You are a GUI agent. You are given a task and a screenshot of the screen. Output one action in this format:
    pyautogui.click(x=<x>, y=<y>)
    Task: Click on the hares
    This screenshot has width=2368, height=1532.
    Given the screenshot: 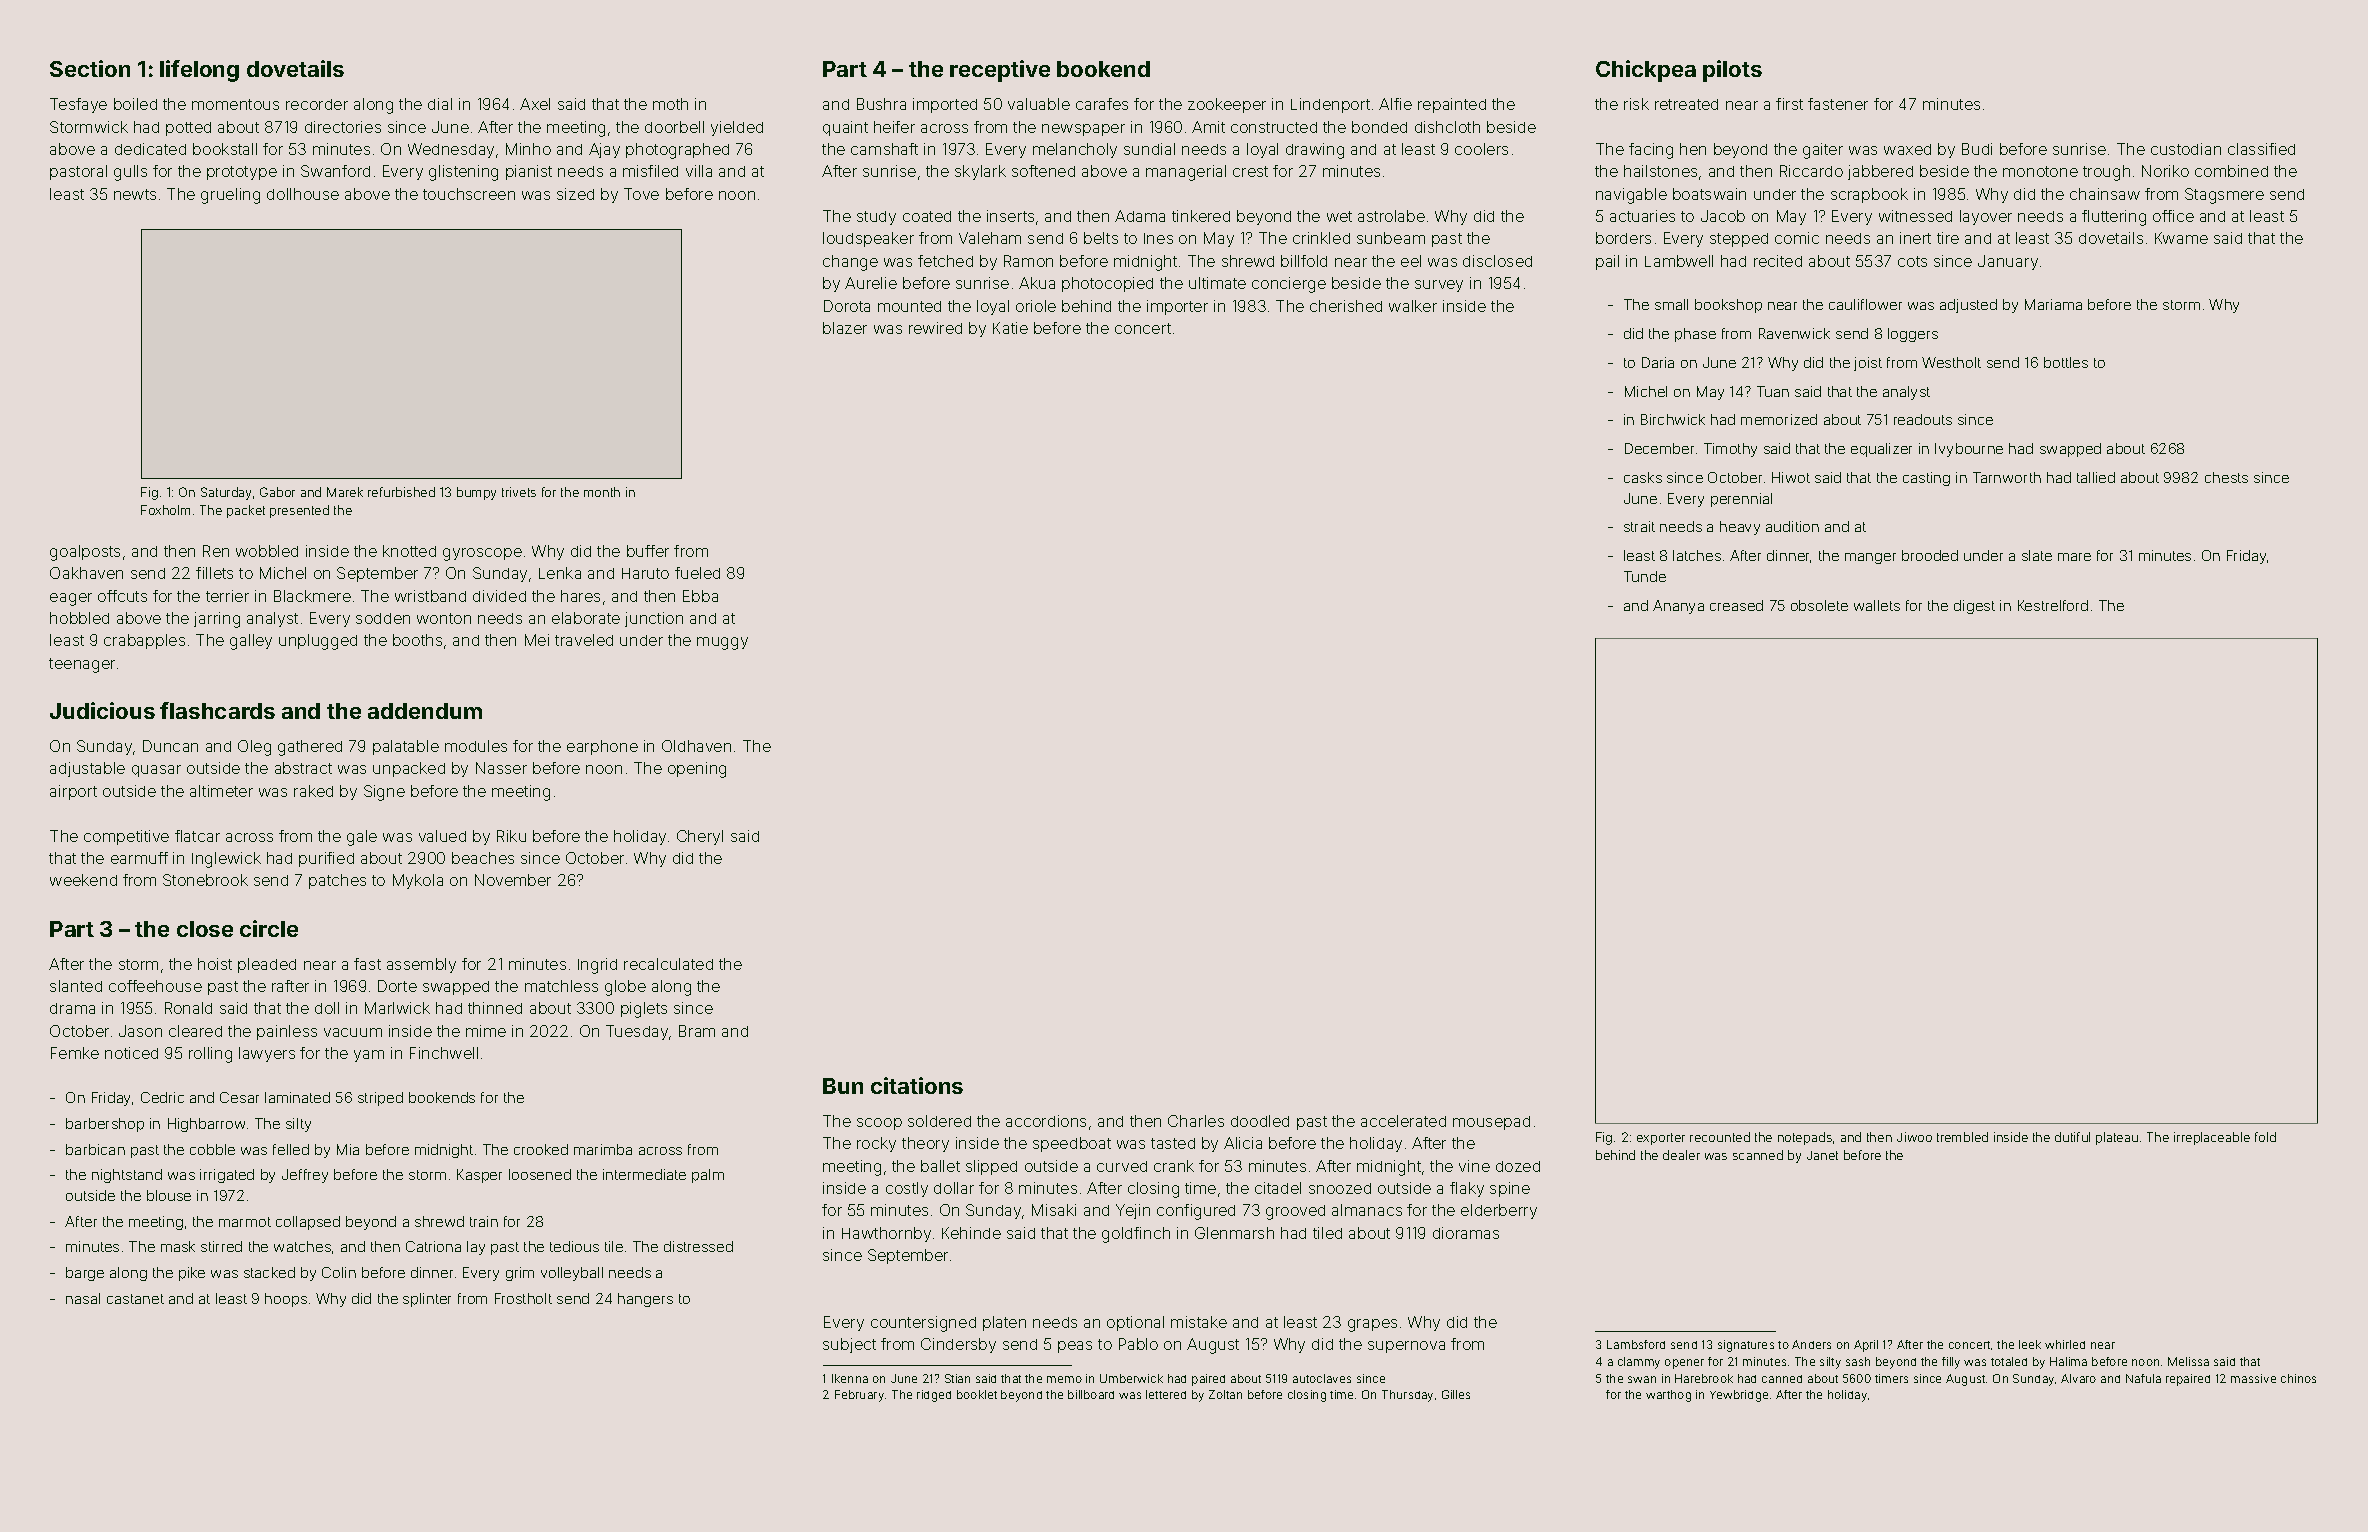 What is the action you would take?
    pyautogui.click(x=580, y=596)
